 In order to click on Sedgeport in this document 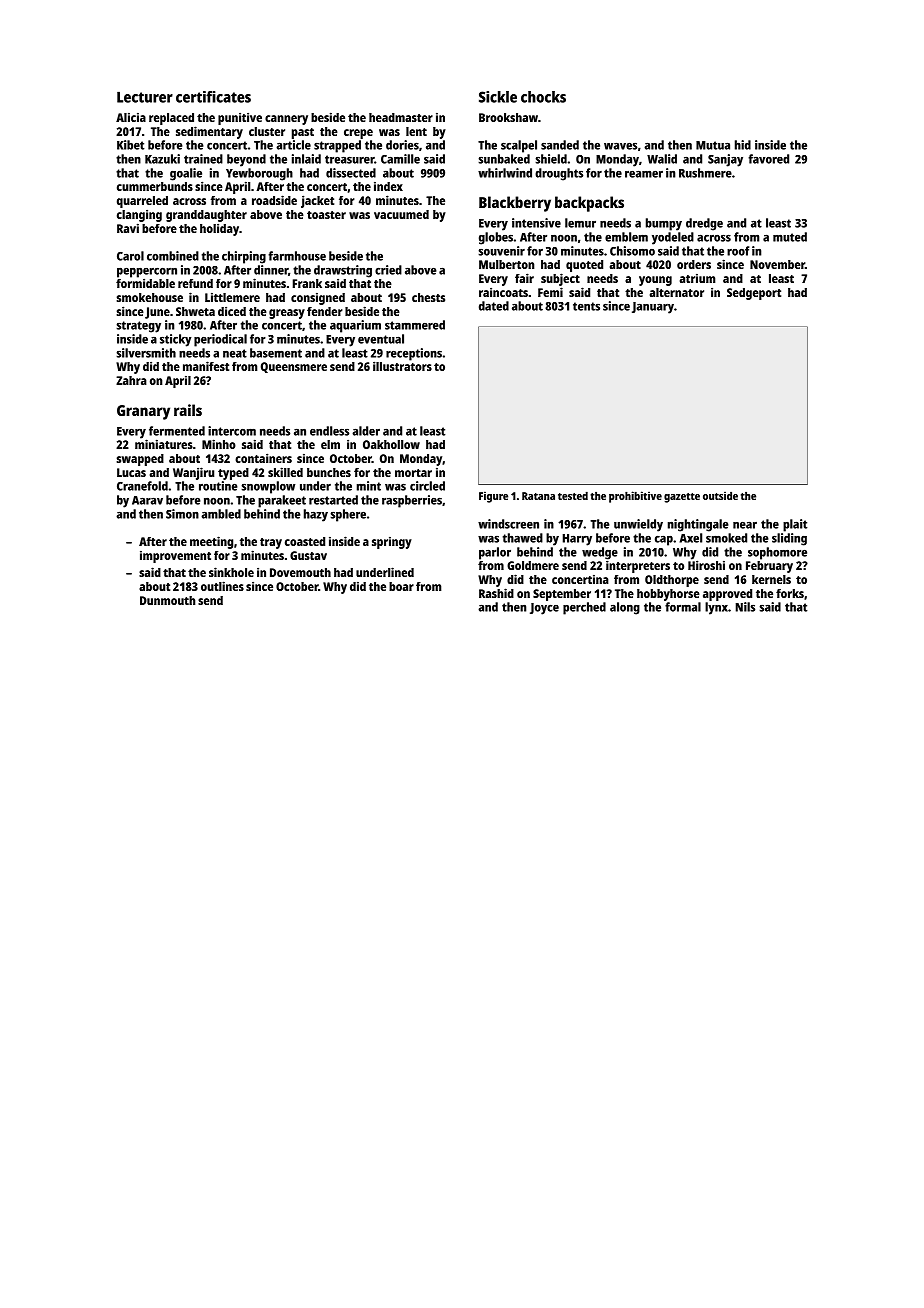, I will do `click(754, 294)`.
